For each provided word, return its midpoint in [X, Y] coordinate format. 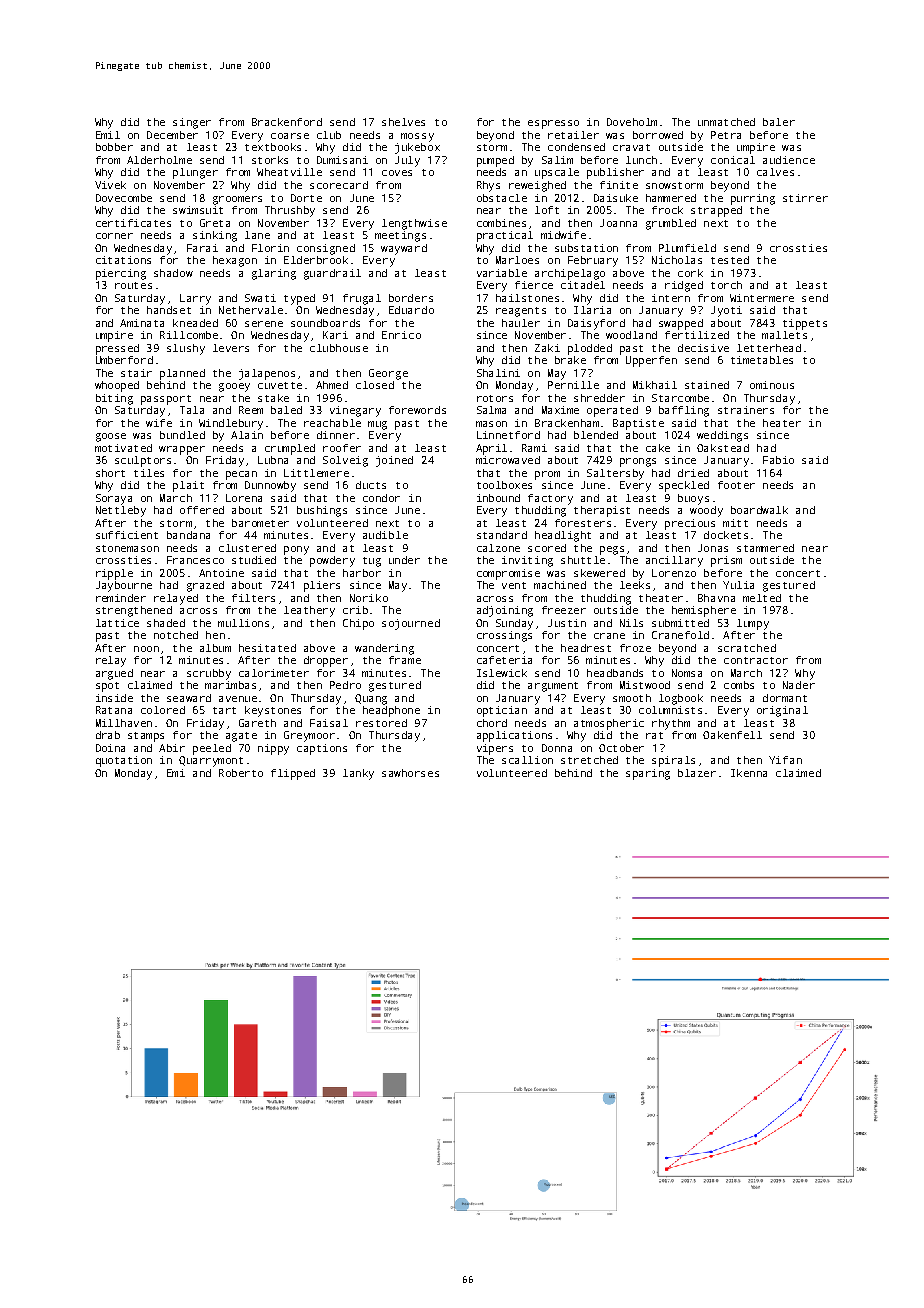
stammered [765, 548]
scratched [747, 648]
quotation [124, 761]
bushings [322, 511]
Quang [371, 699]
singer [192, 123]
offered [202, 510]
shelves [403, 122]
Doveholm [632, 122]
